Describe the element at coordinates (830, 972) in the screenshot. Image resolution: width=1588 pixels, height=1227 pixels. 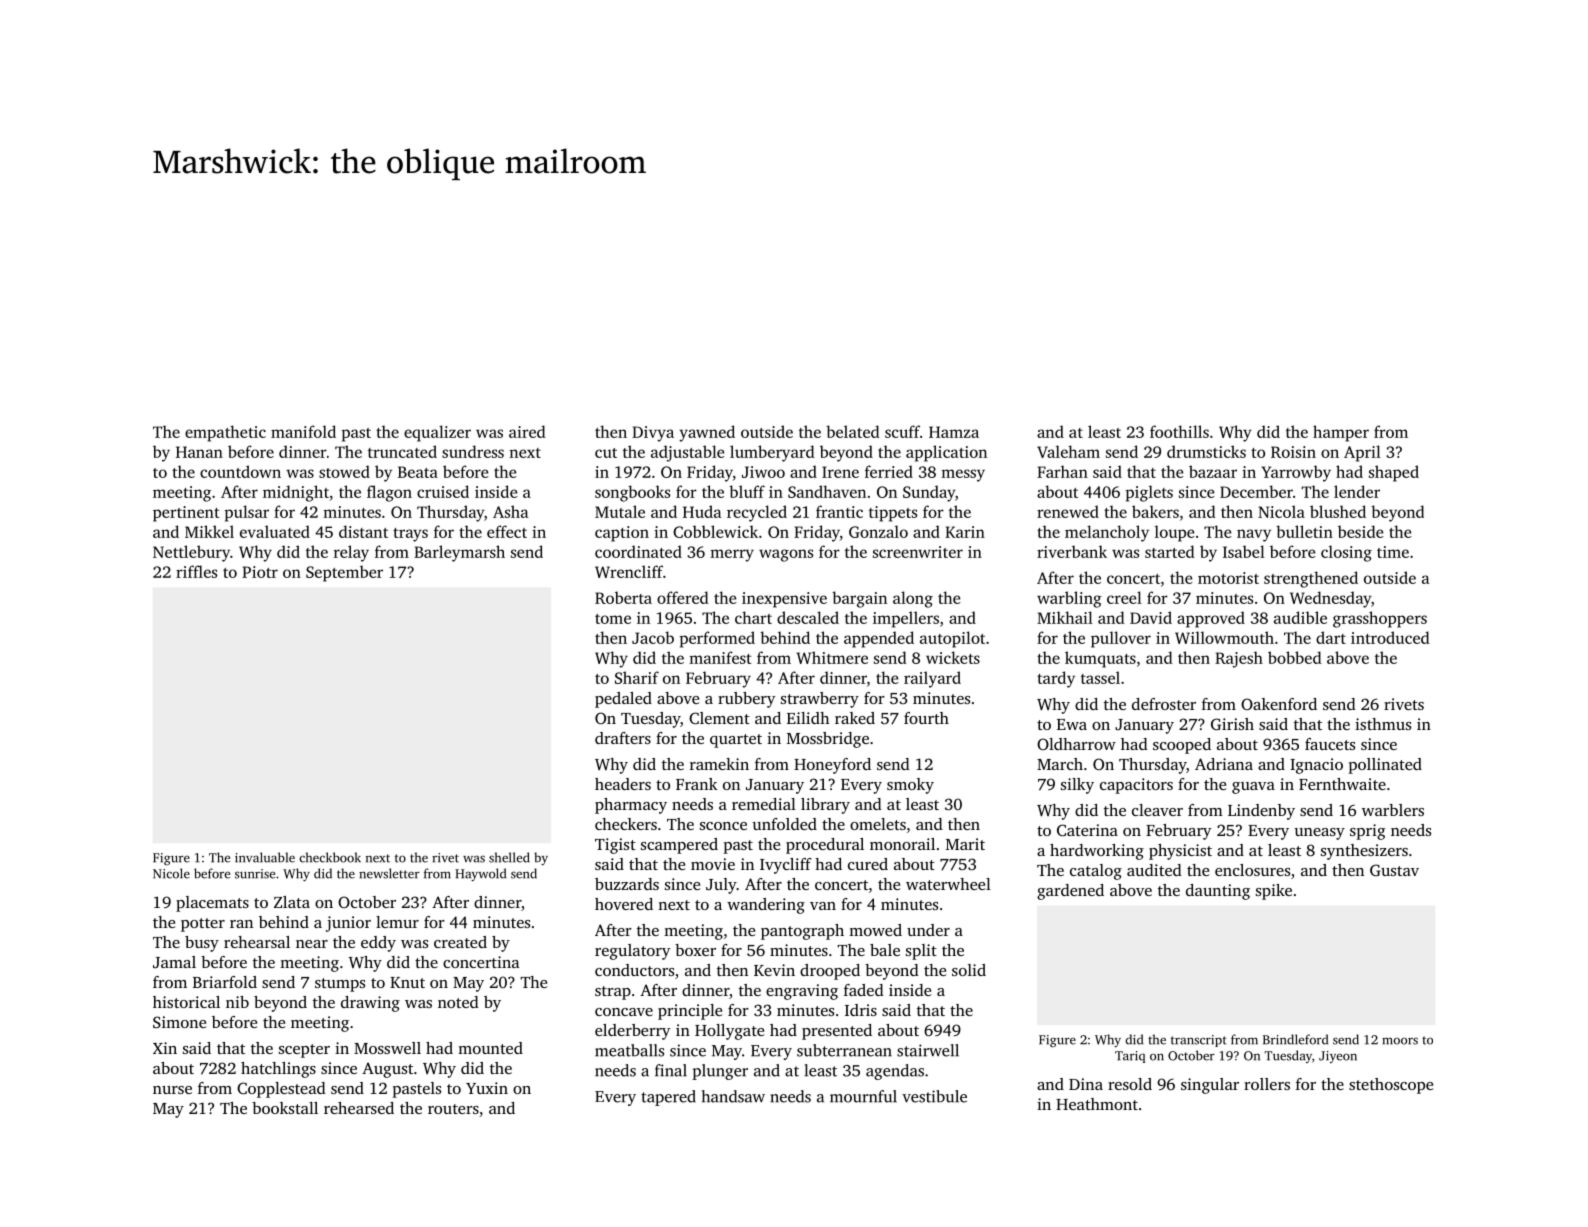
I see `drooped` at that location.
